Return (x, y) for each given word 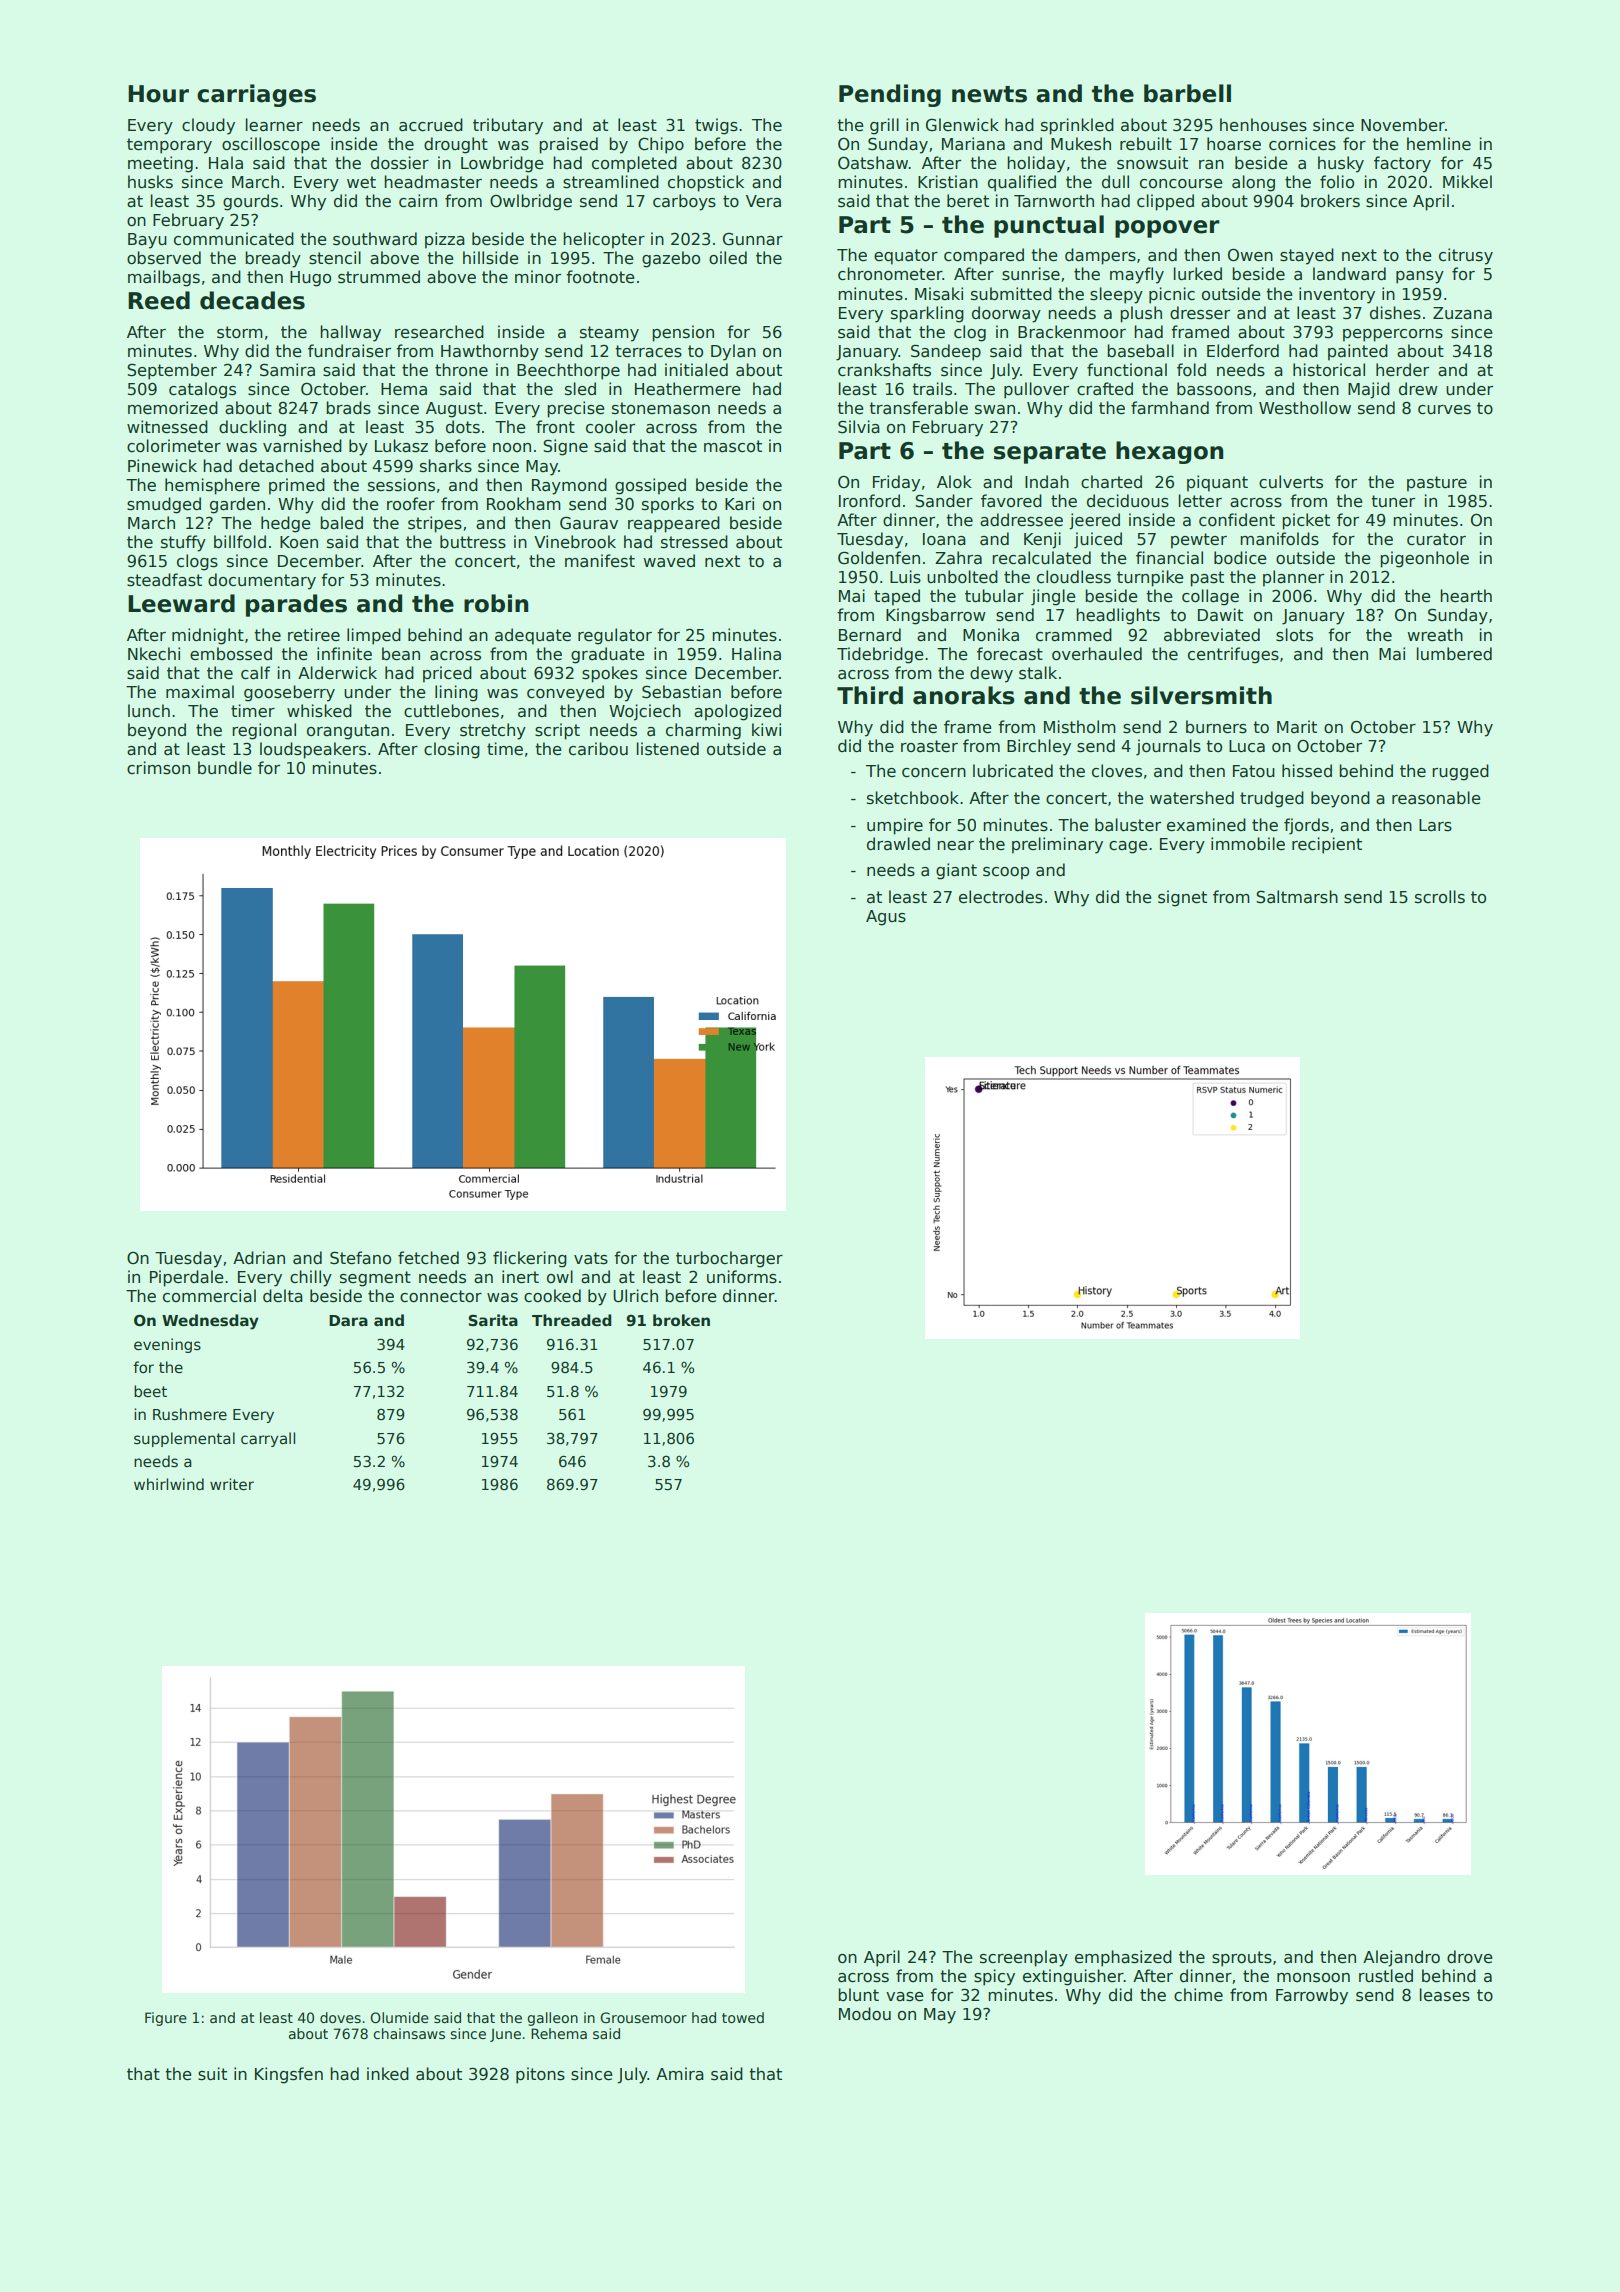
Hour (158, 94)
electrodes (1001, 897)
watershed (1192, 798)
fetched (428, 1258)
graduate (607, 655)
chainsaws (409, 2033)
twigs (716, 126)
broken (681, 1320)
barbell (1187, 93)
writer (232, 1484)
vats (591, 1258)
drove (1469, 1957)
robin (496, 603)
